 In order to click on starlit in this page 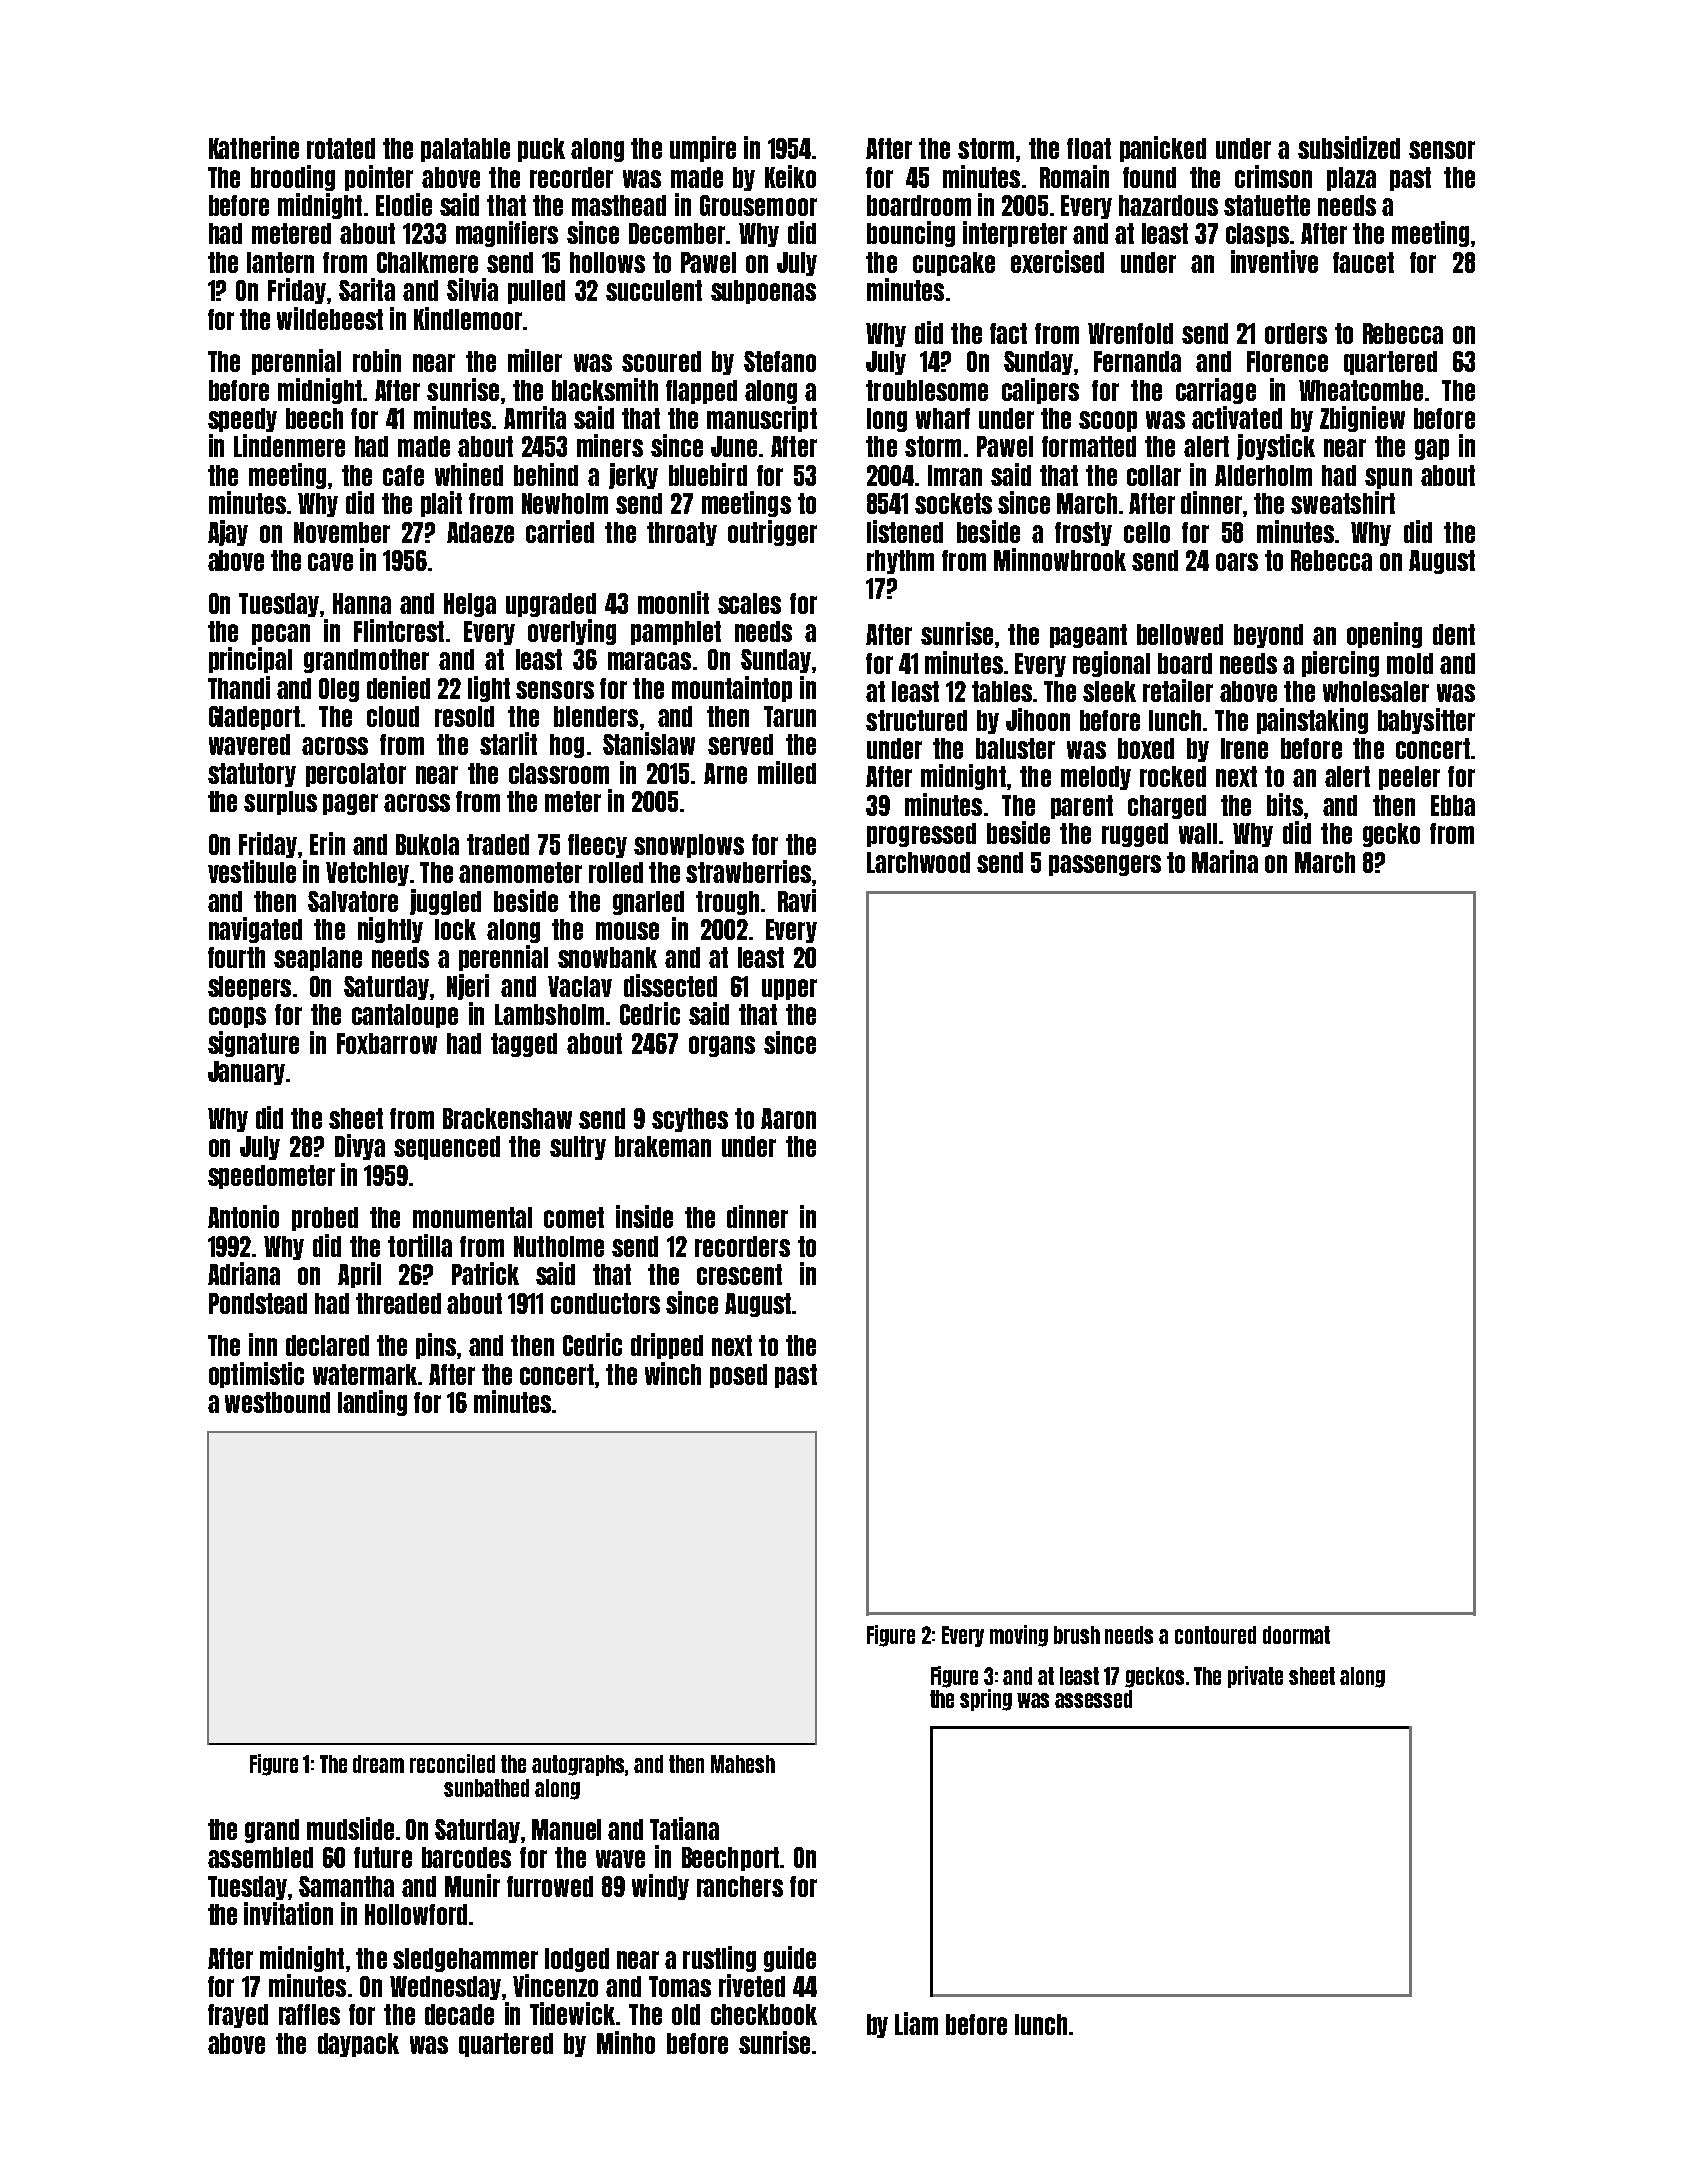, I will do `click(508, 743)`.
